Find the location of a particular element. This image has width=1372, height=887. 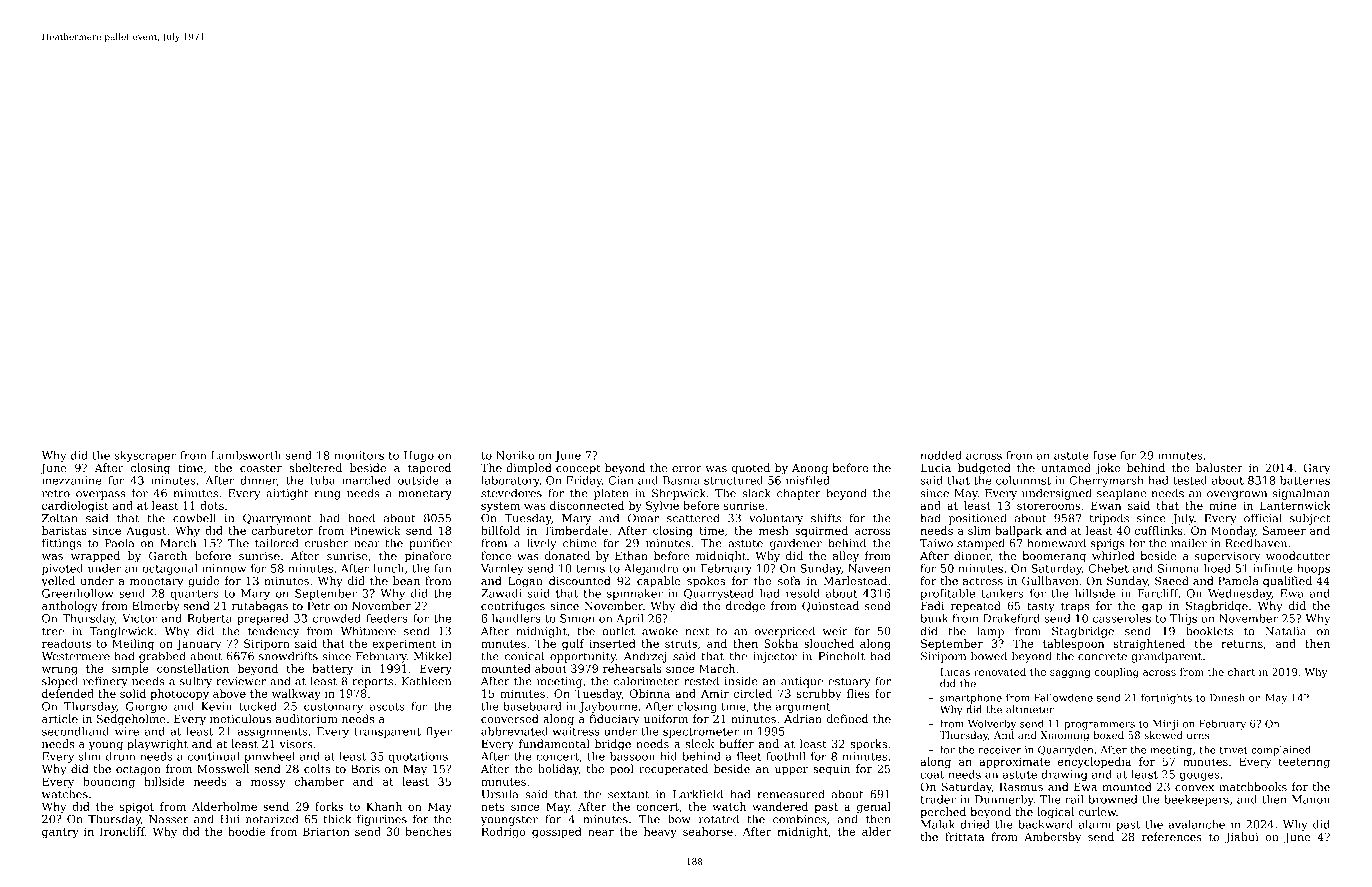

wrapped is located at coordinates (95, 557).
